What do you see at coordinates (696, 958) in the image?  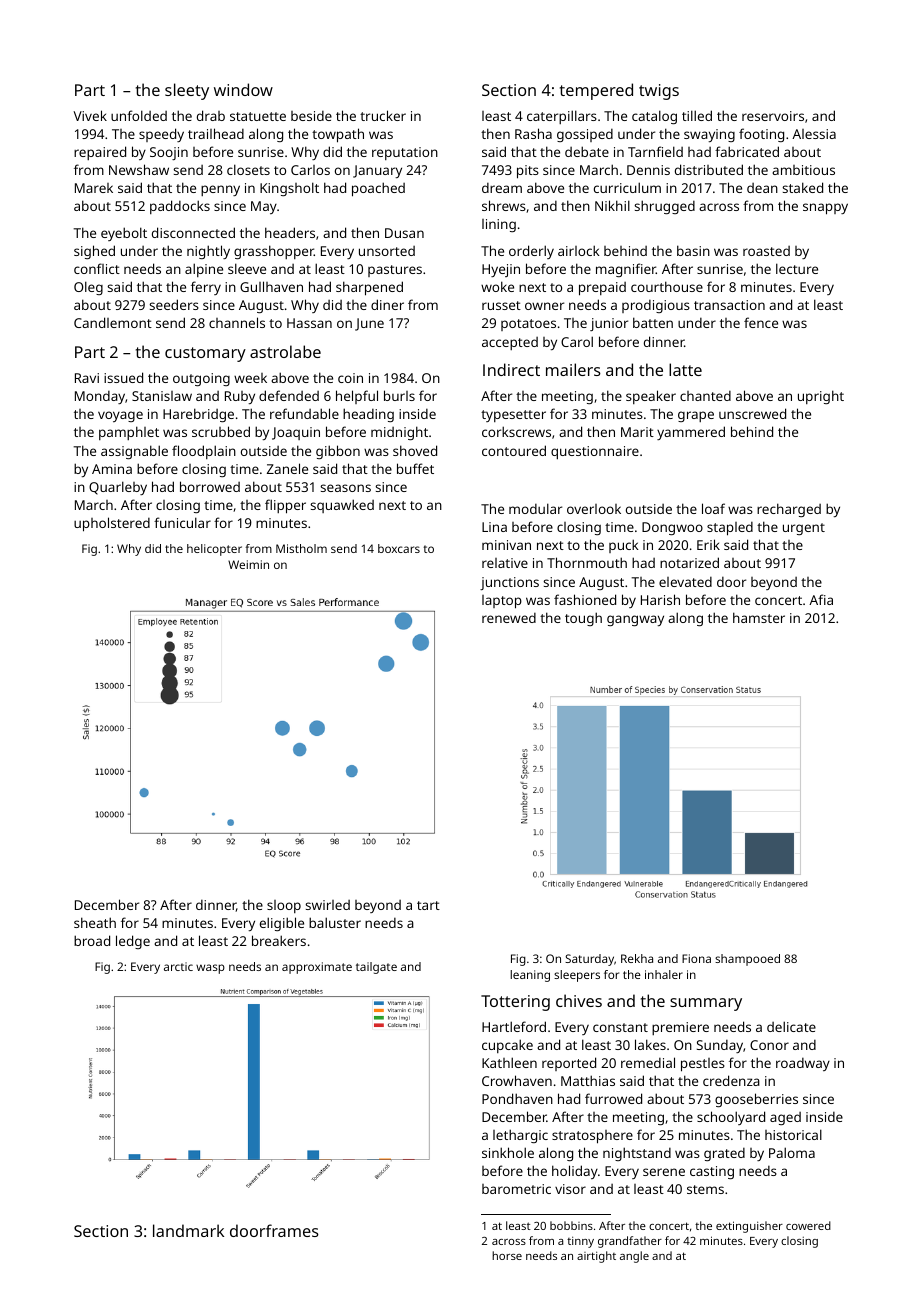 I see `Fiona` at bounding box center [696, 958].
